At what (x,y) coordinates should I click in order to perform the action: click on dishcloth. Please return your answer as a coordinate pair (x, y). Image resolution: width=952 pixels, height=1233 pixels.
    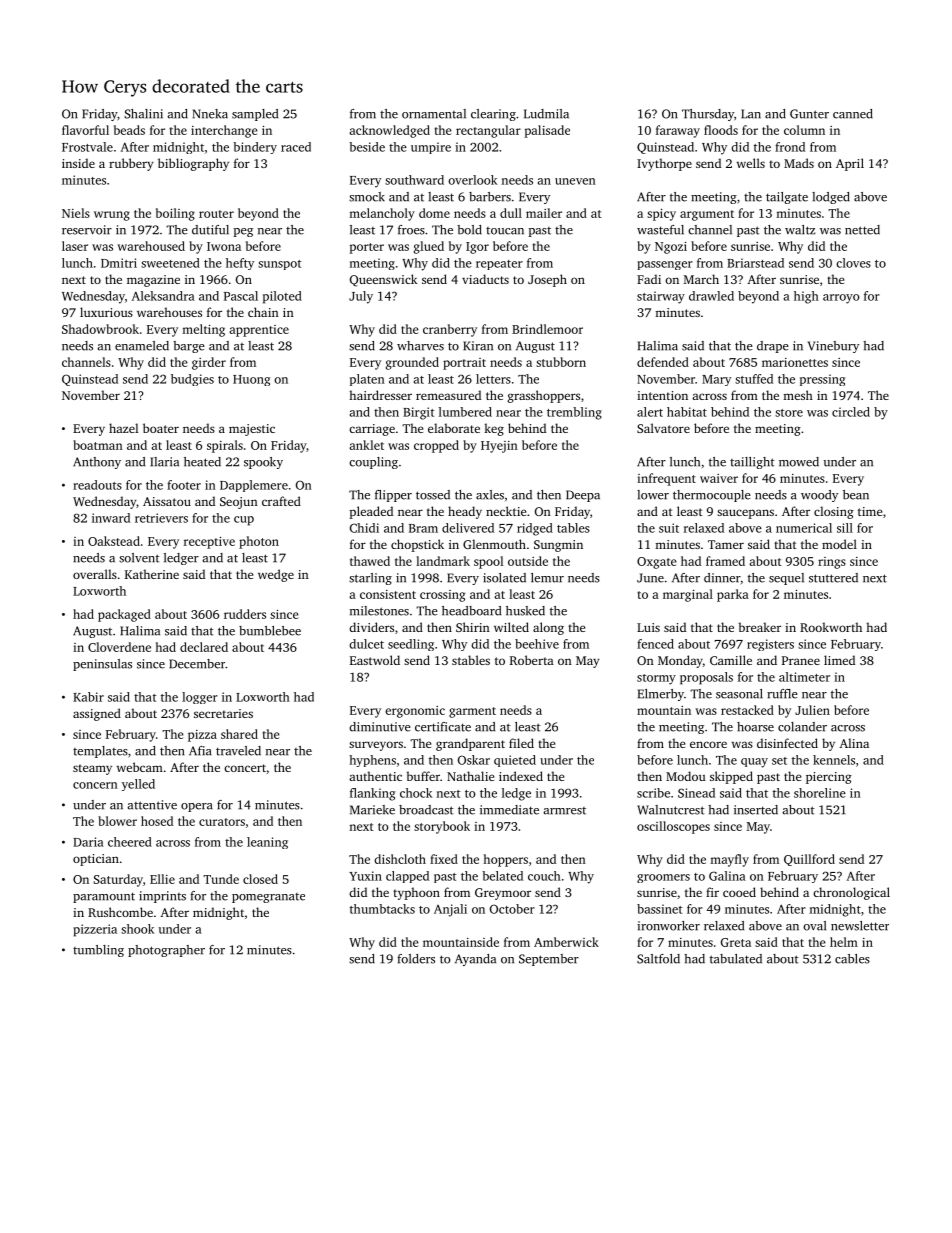
    Looking at the image, I should click on (400, 859).
